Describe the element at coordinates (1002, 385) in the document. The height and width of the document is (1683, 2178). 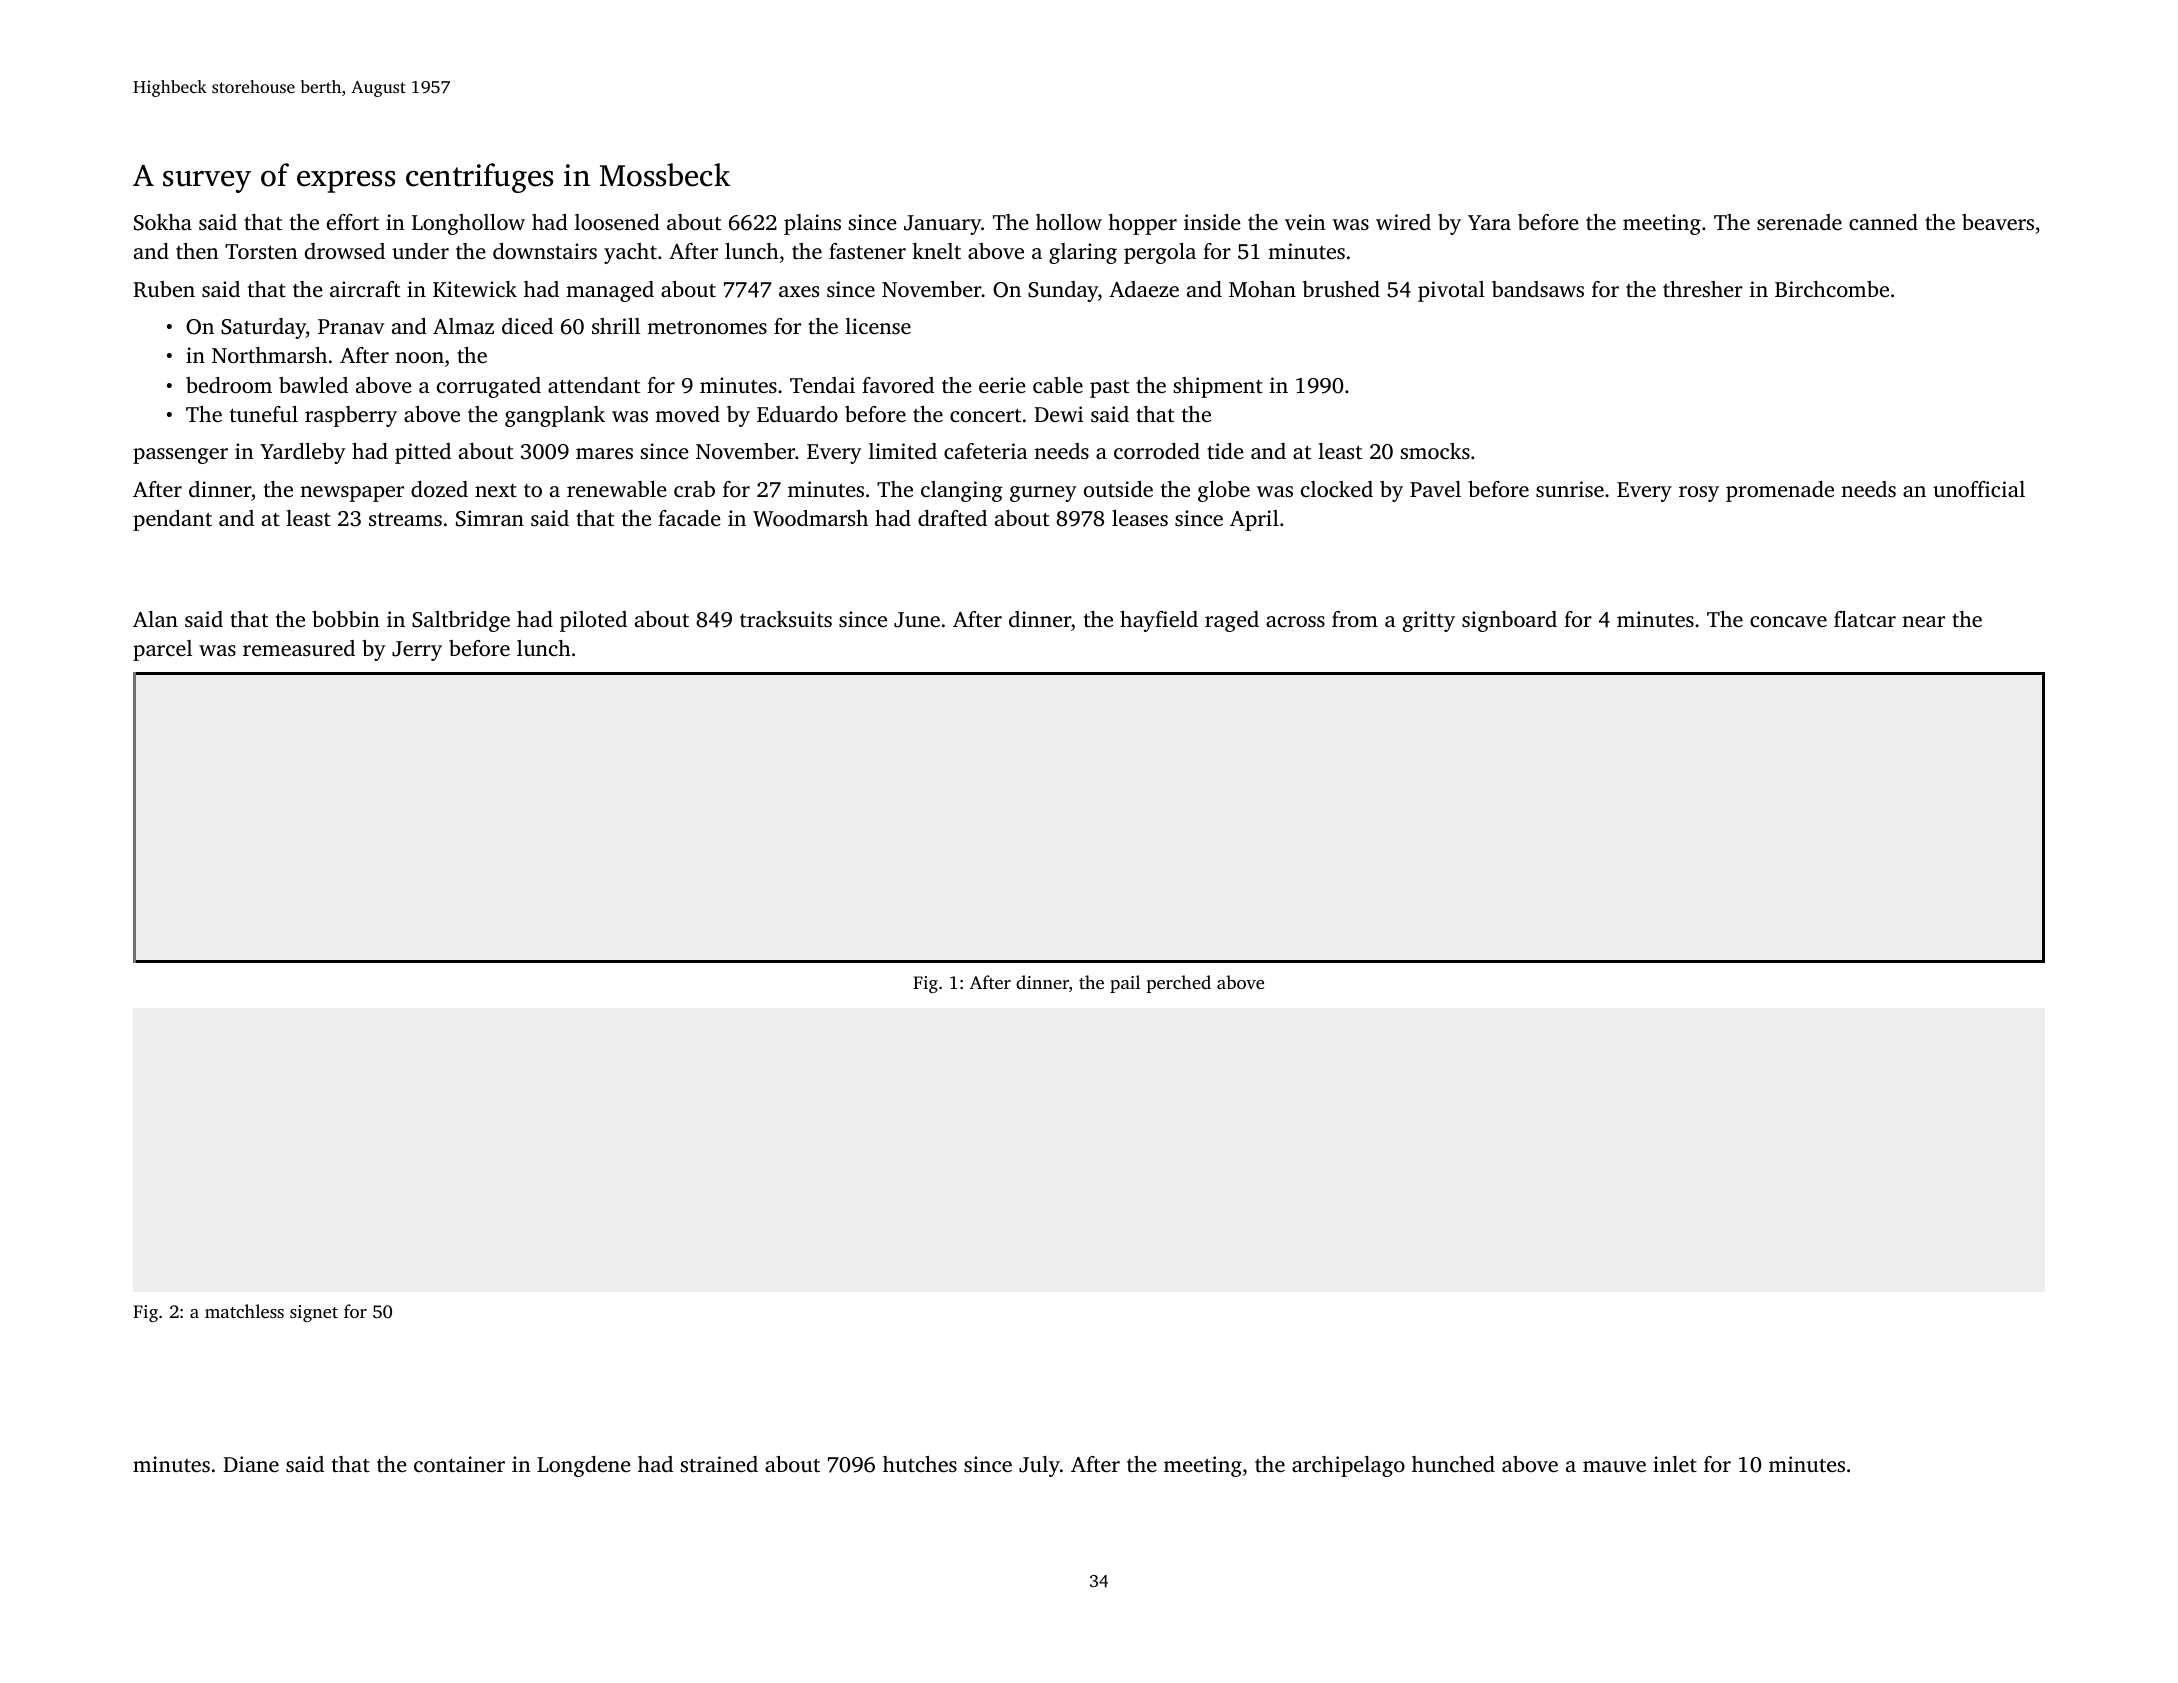
I see `eerie` at that location.
